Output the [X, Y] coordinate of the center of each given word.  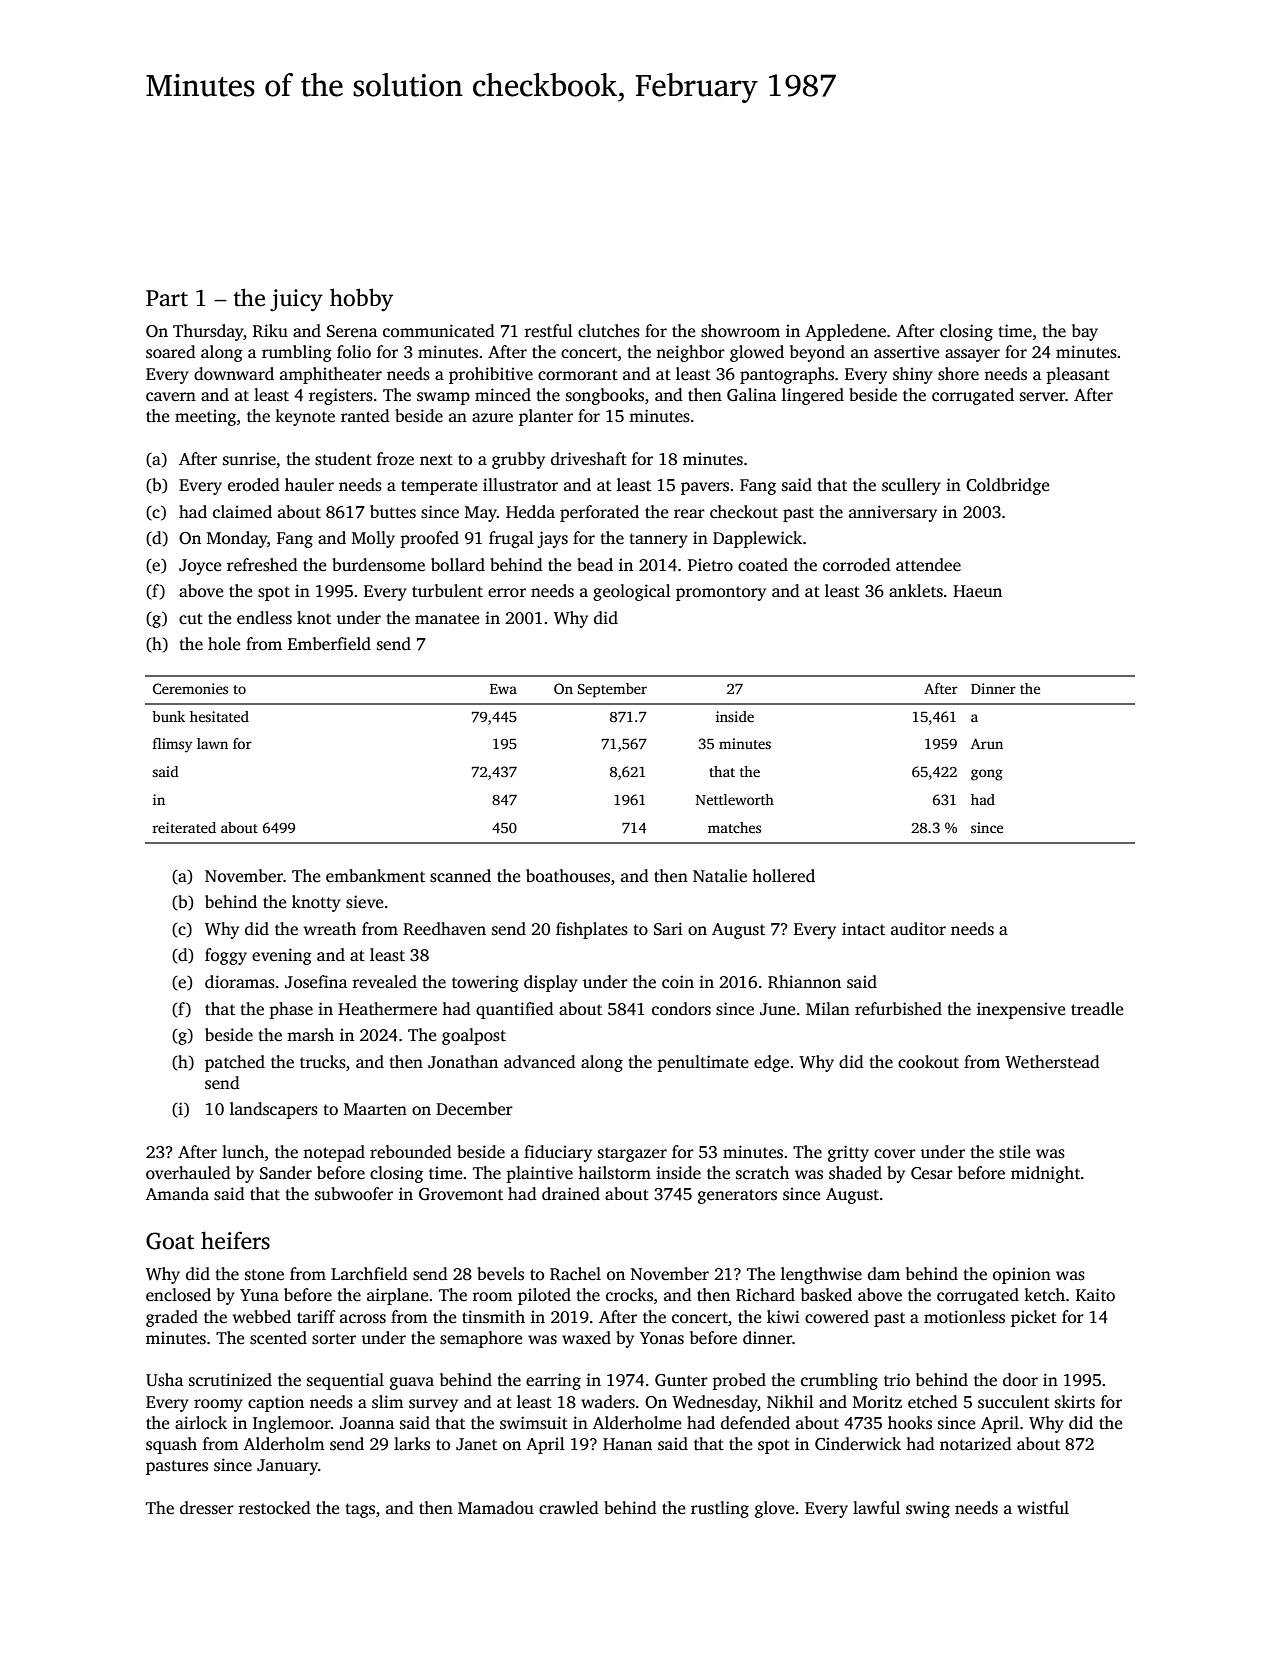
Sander [286, 1173]
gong [987, 775]
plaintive [539, 1174]
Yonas [662, 1338]
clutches [609, 331]
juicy [296, 300]
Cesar [932, 1173]
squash [171, 1445]
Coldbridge [1008, 486]
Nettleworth [735, 799]
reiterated [184, 827]
